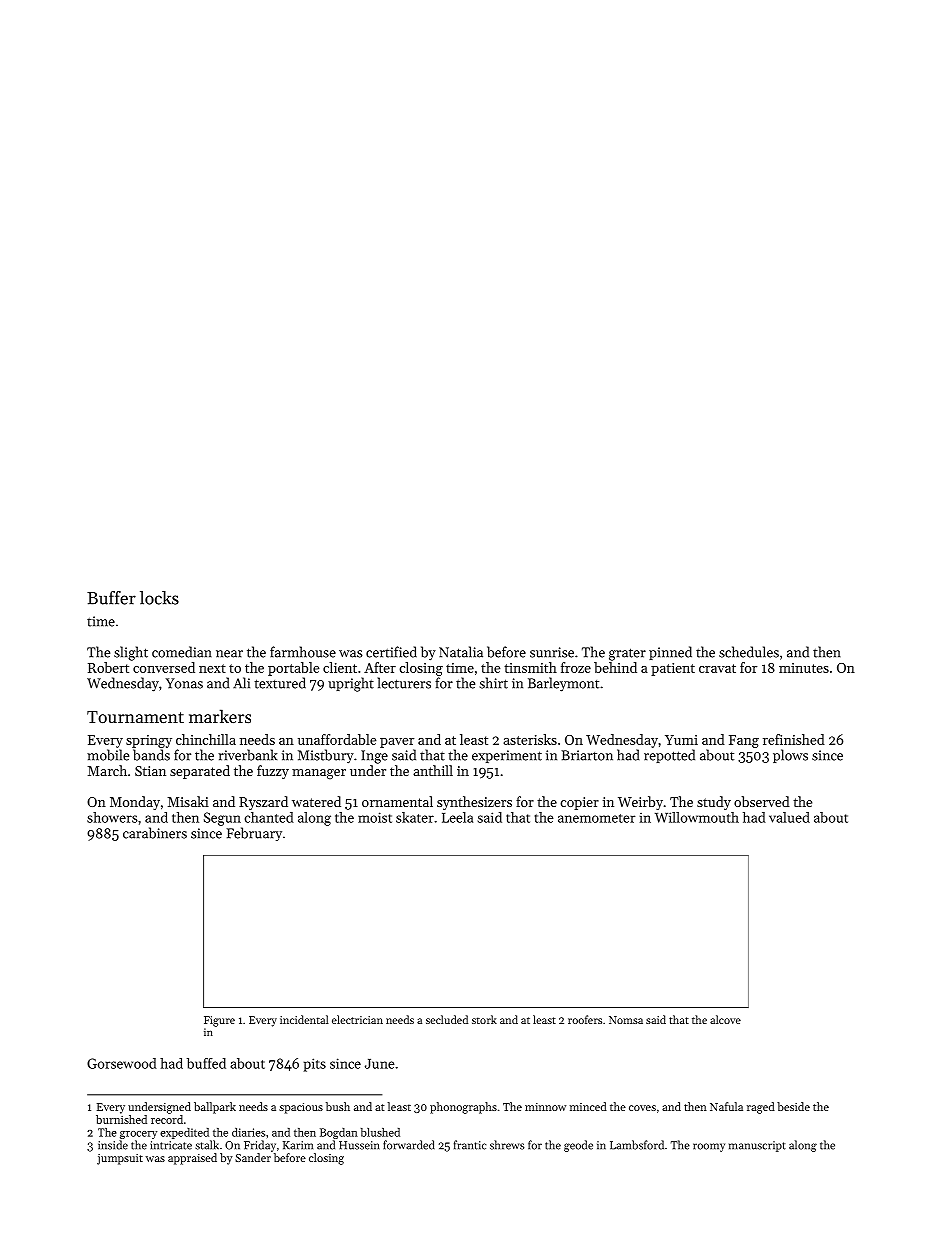 The height and width of the screenshot is (1233, 952). I want to click on alcove, so click(725, 1019).
